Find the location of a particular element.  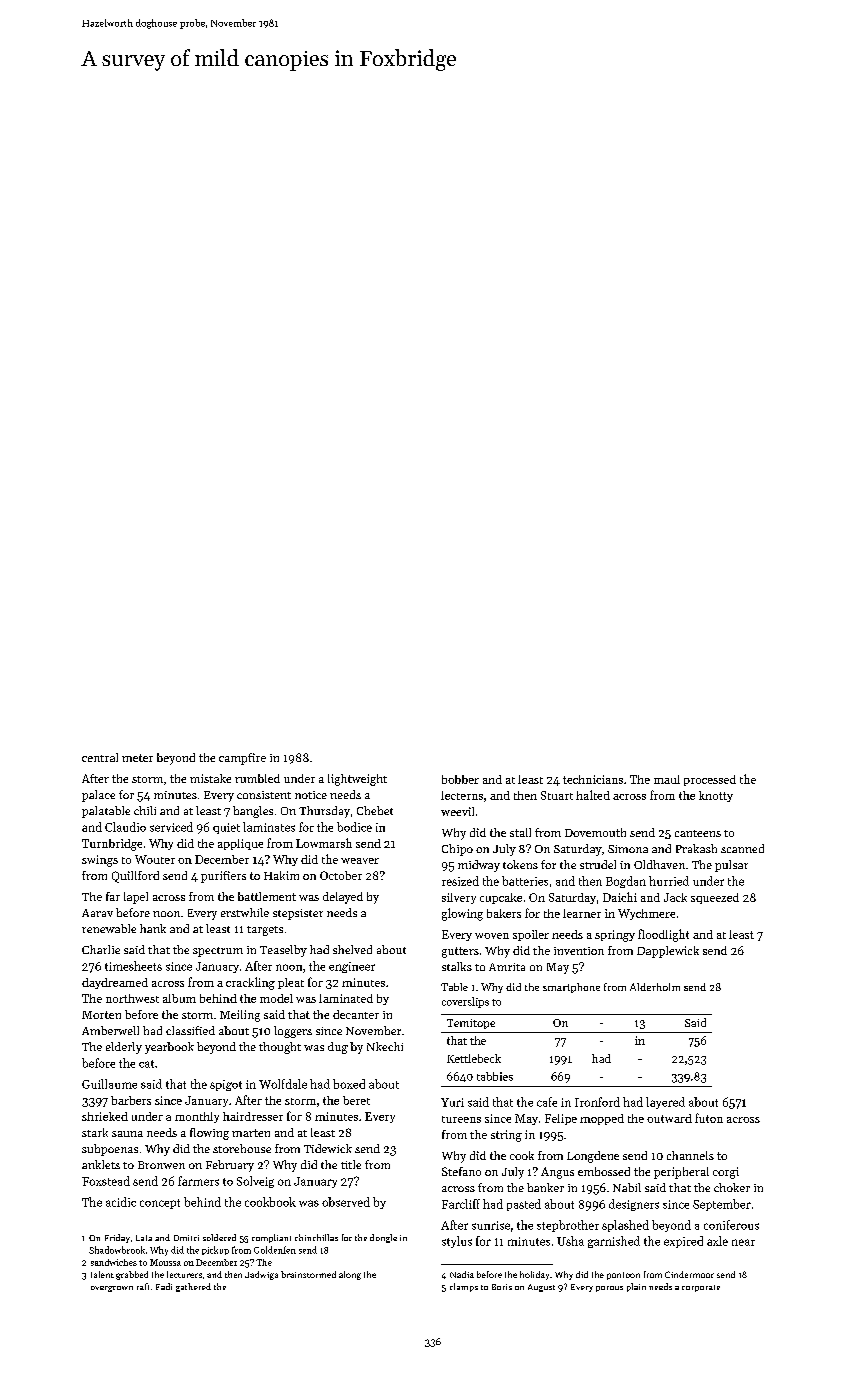

Stefano is located at coordinates (461, 1171).
